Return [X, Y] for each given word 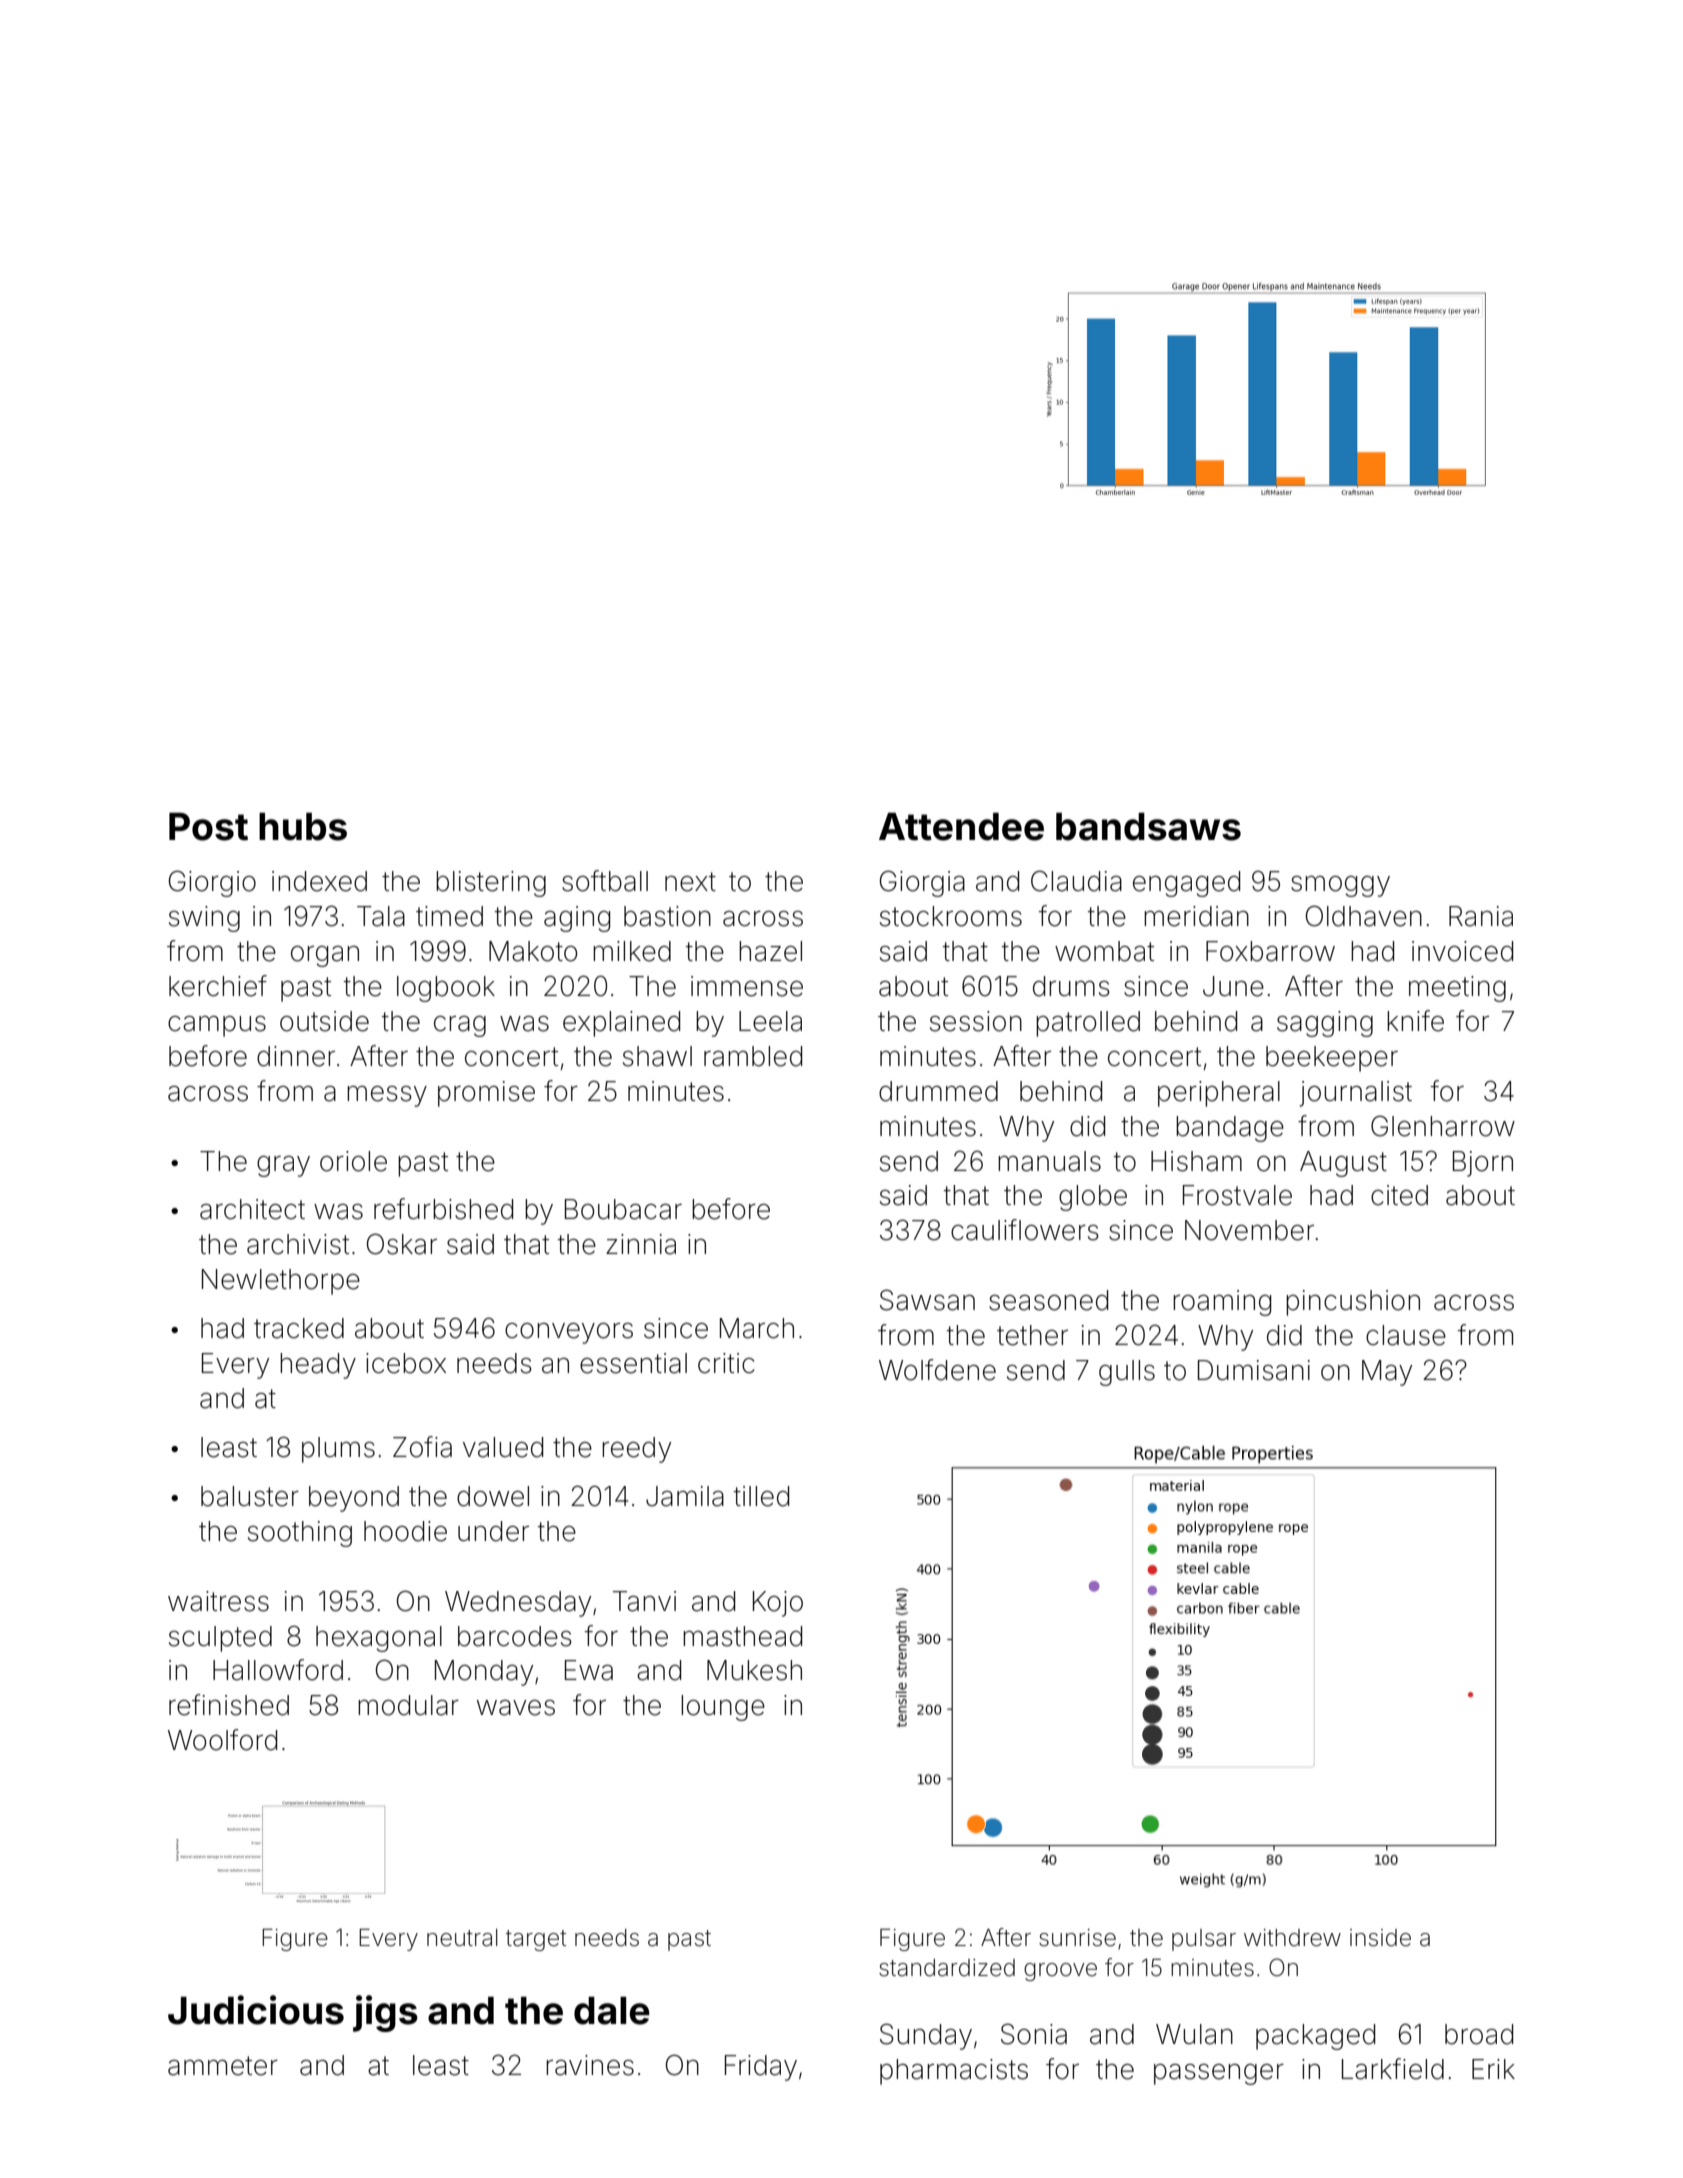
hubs [303, 827]
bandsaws [1148, 827]
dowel [493, 1496]
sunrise [1077, 1938]
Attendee [961, 827]
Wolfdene [937, 1370]
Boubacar [623, 1209]
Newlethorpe [281, 1282]
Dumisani [1254, 1370]
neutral [462, 1938]
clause [1406, 1335]
